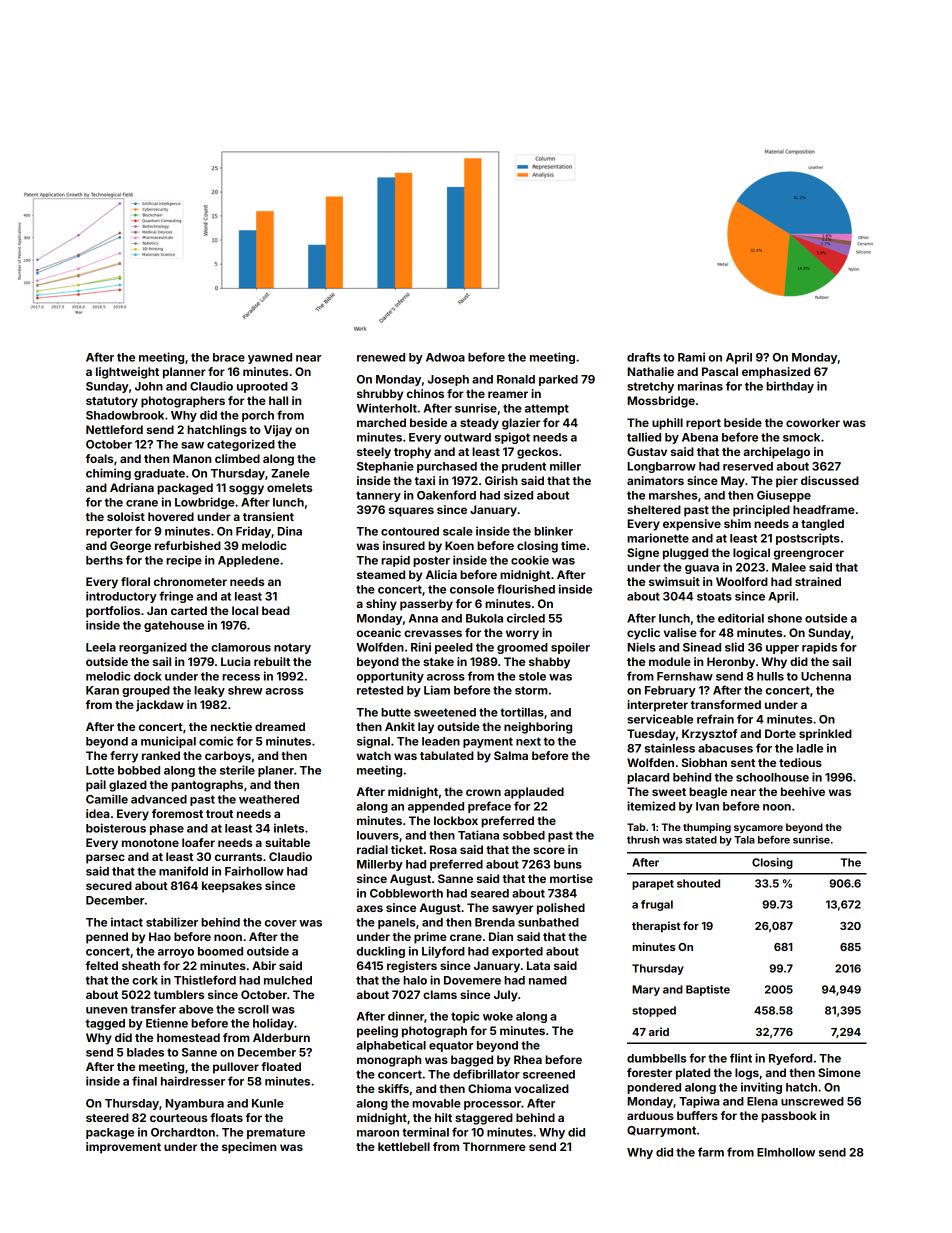 The image size is (952, 1233). I want to click on beehive, so click(803, 791).
